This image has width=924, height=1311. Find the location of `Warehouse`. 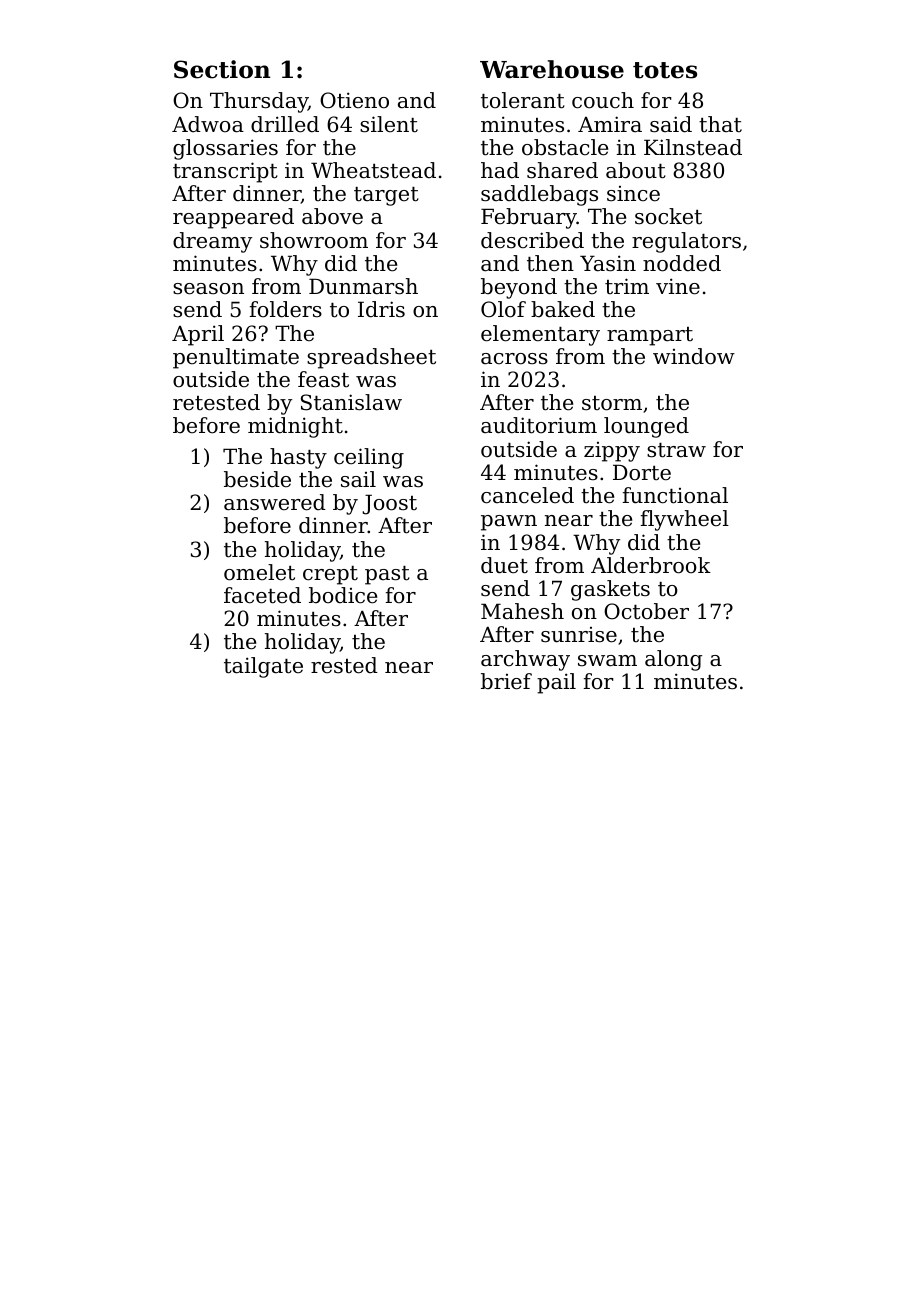

Warehouse is located at coordinates (552, 69).
